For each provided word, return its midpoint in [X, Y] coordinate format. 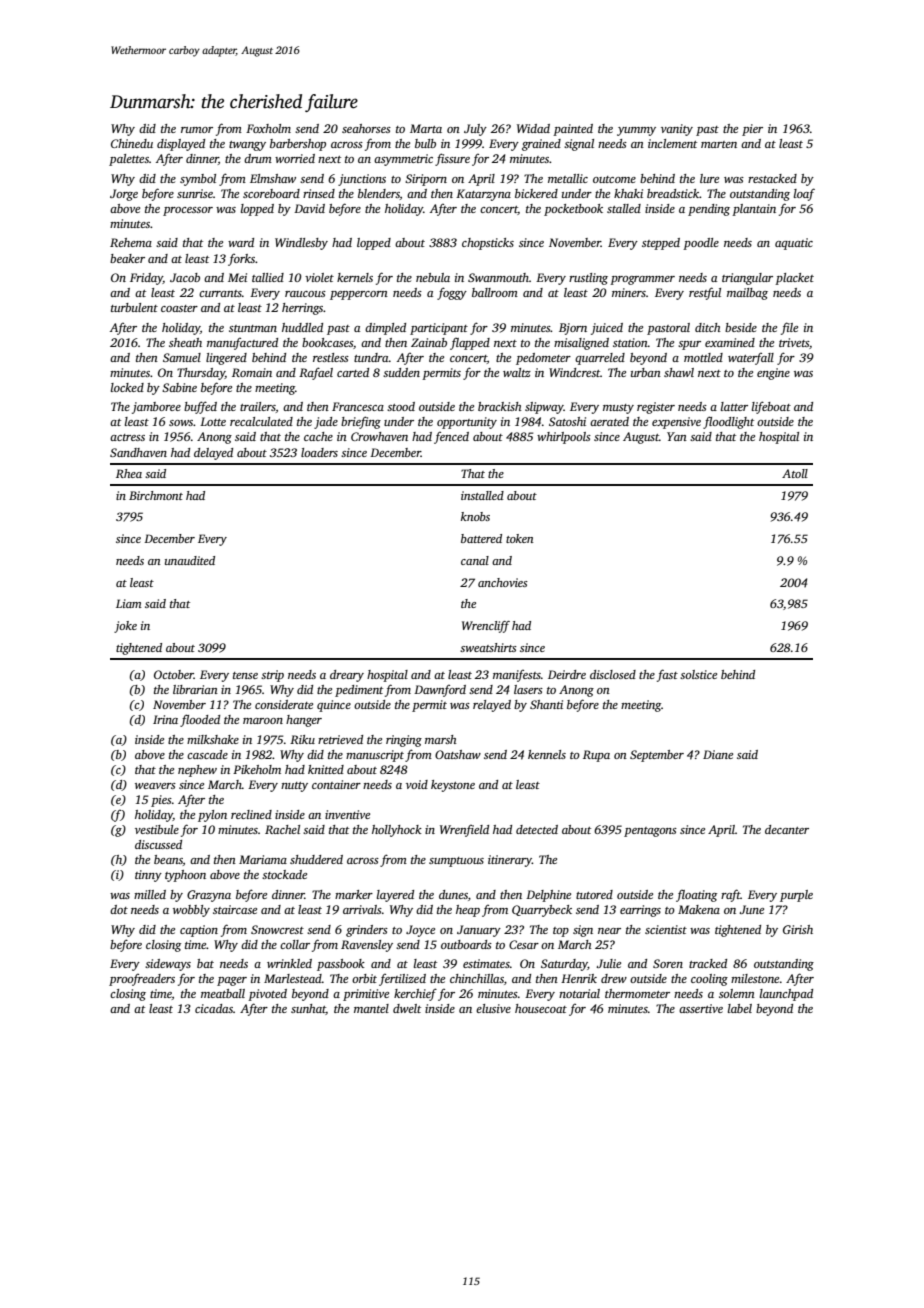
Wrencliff [486, 627]
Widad [533, 128]
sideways [168, 965]
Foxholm [268, 128]
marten [719, 144]
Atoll [795, 473]
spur [689, 345]
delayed [213, 454]
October [174, 674]
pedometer [543, 359]
